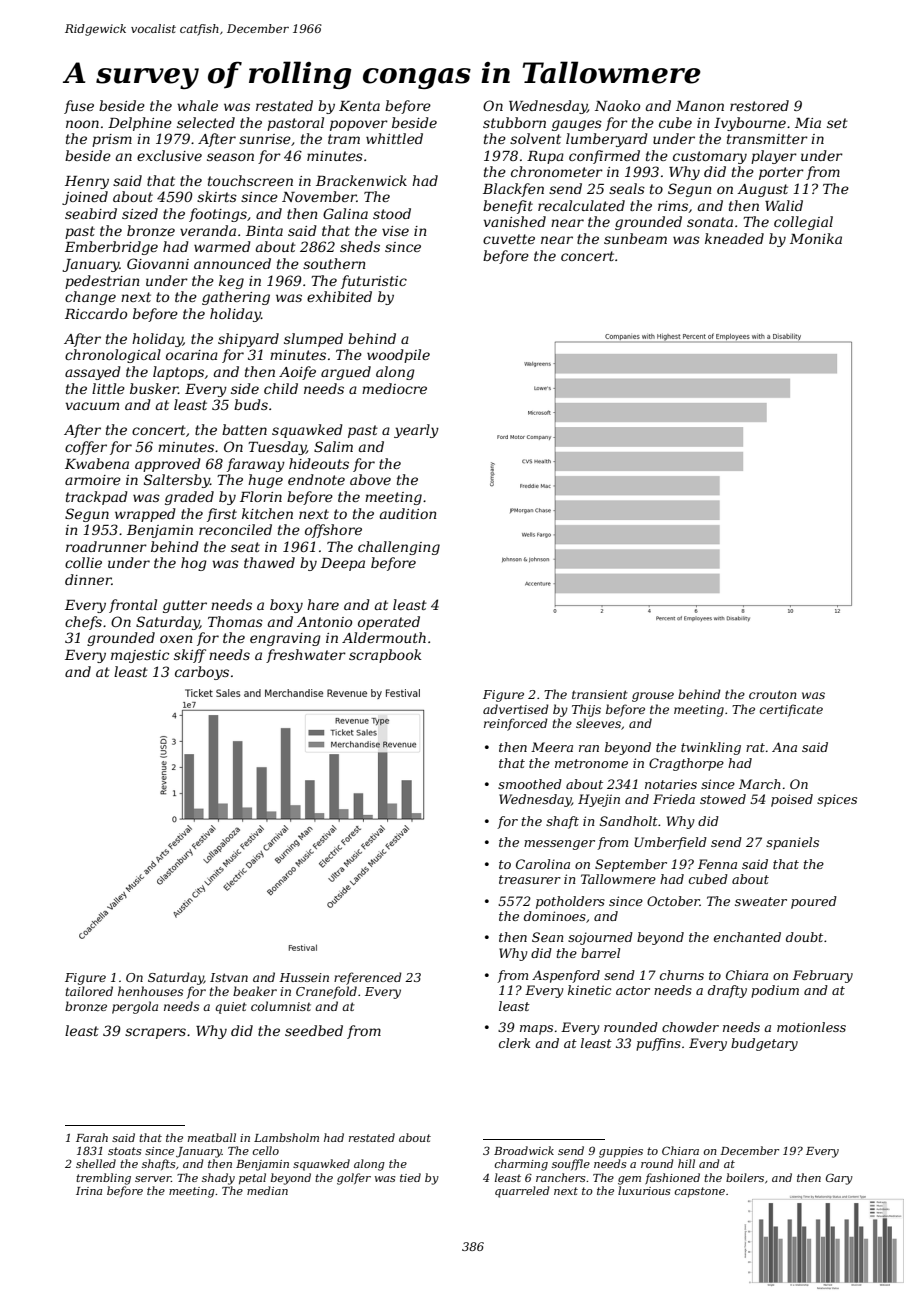 Image resolution: width=924 pixels, height=1308 pixels. What do you see at coordinates (93, 373) in the screenshot?
I see `assayed` at bounding box center [93, 373].
